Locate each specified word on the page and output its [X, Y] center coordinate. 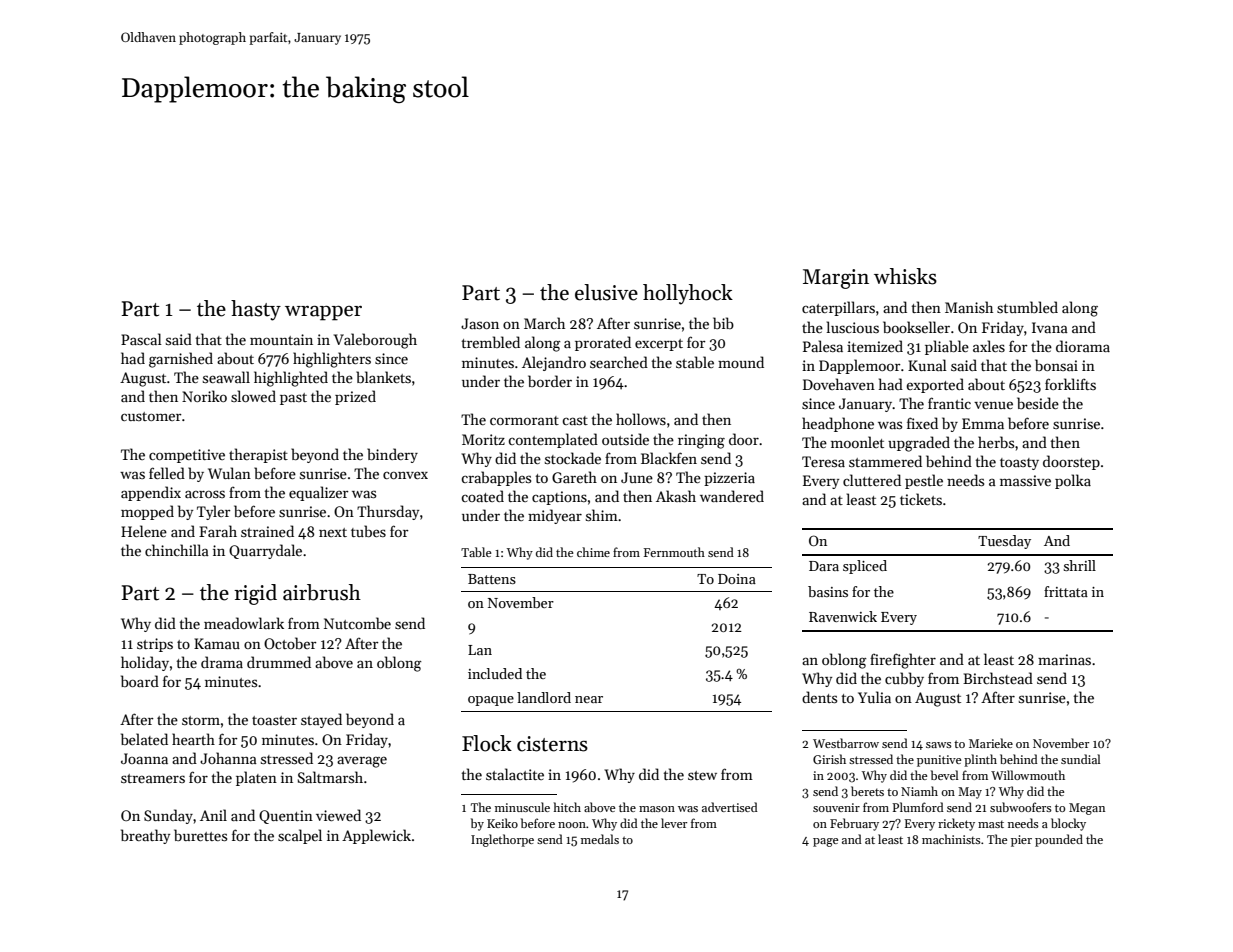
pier [1021, 841]
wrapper [323, 313]
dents [819, 697]
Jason [480, 323]
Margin [836, 279]
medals [600, 839]
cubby [904, 679]
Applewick [376, 836]
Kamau [217, 643]
